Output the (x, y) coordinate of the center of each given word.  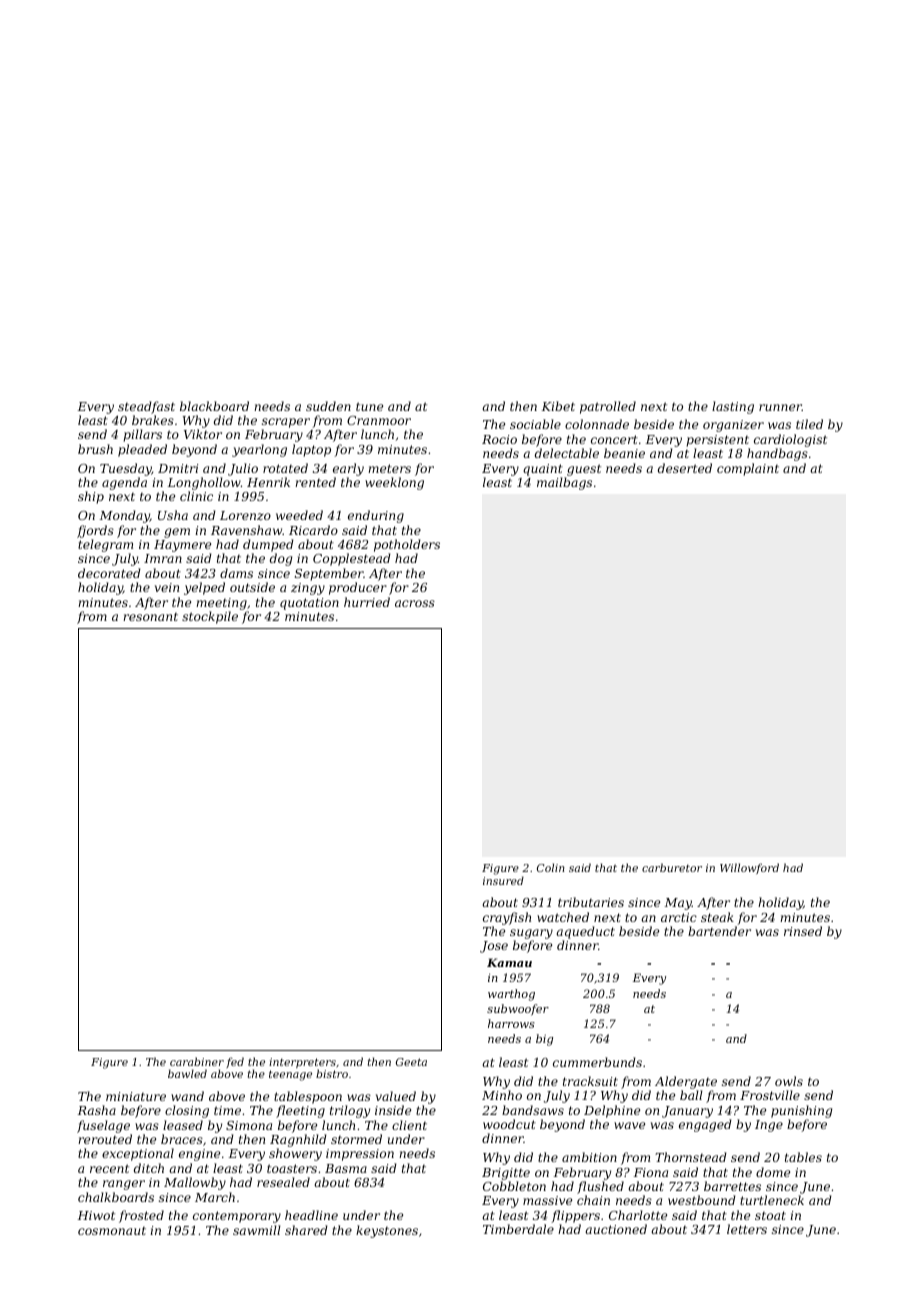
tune (369, 406)
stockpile (210, 617)
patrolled (608, 407)
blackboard (214, 406)
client (409, 1125)
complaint (748, 469)
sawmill (257, 1230)
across (415, 603)
